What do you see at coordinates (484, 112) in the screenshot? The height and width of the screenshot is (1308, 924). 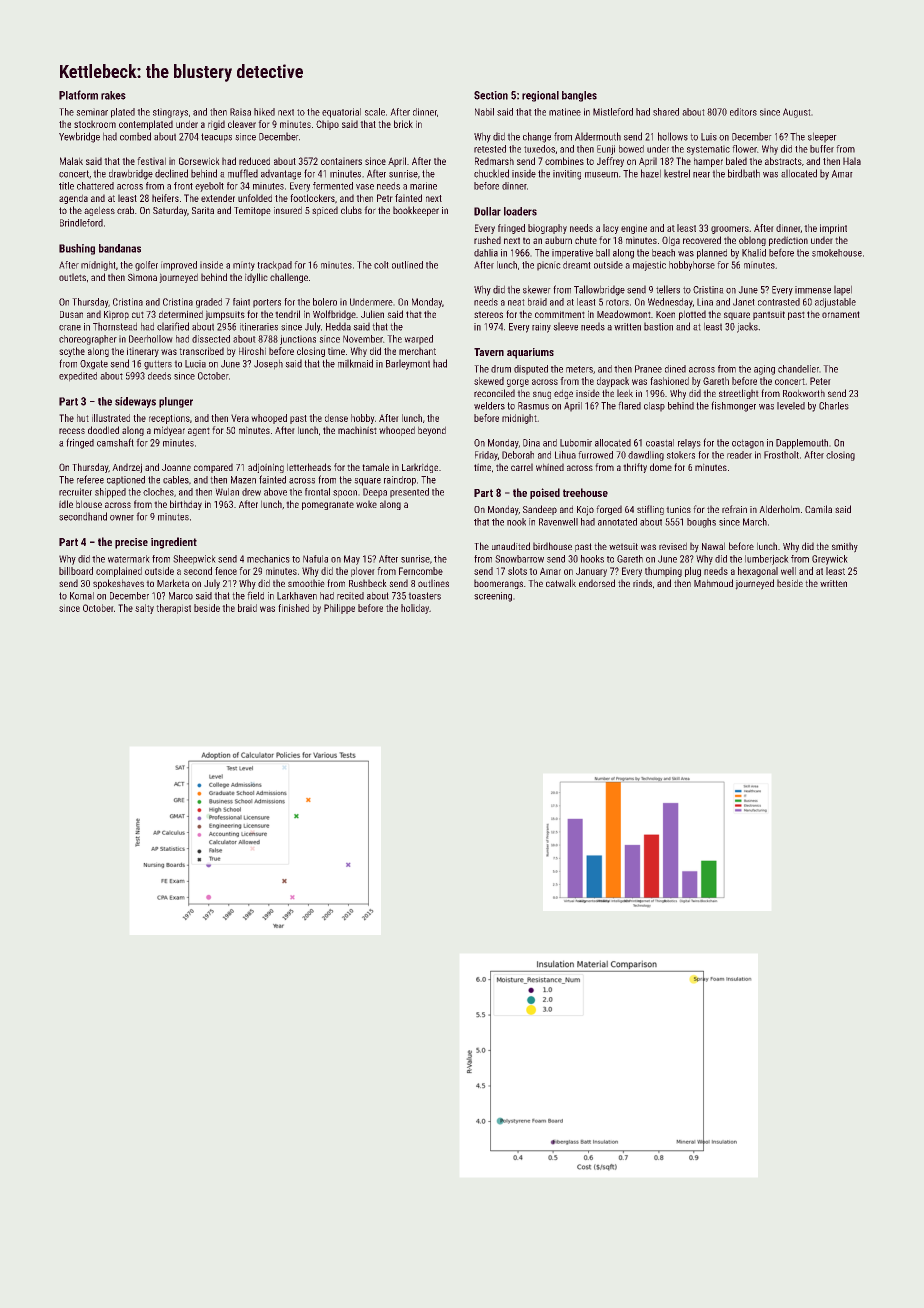 I see `Nabil` at bounding box center [484, 112].
